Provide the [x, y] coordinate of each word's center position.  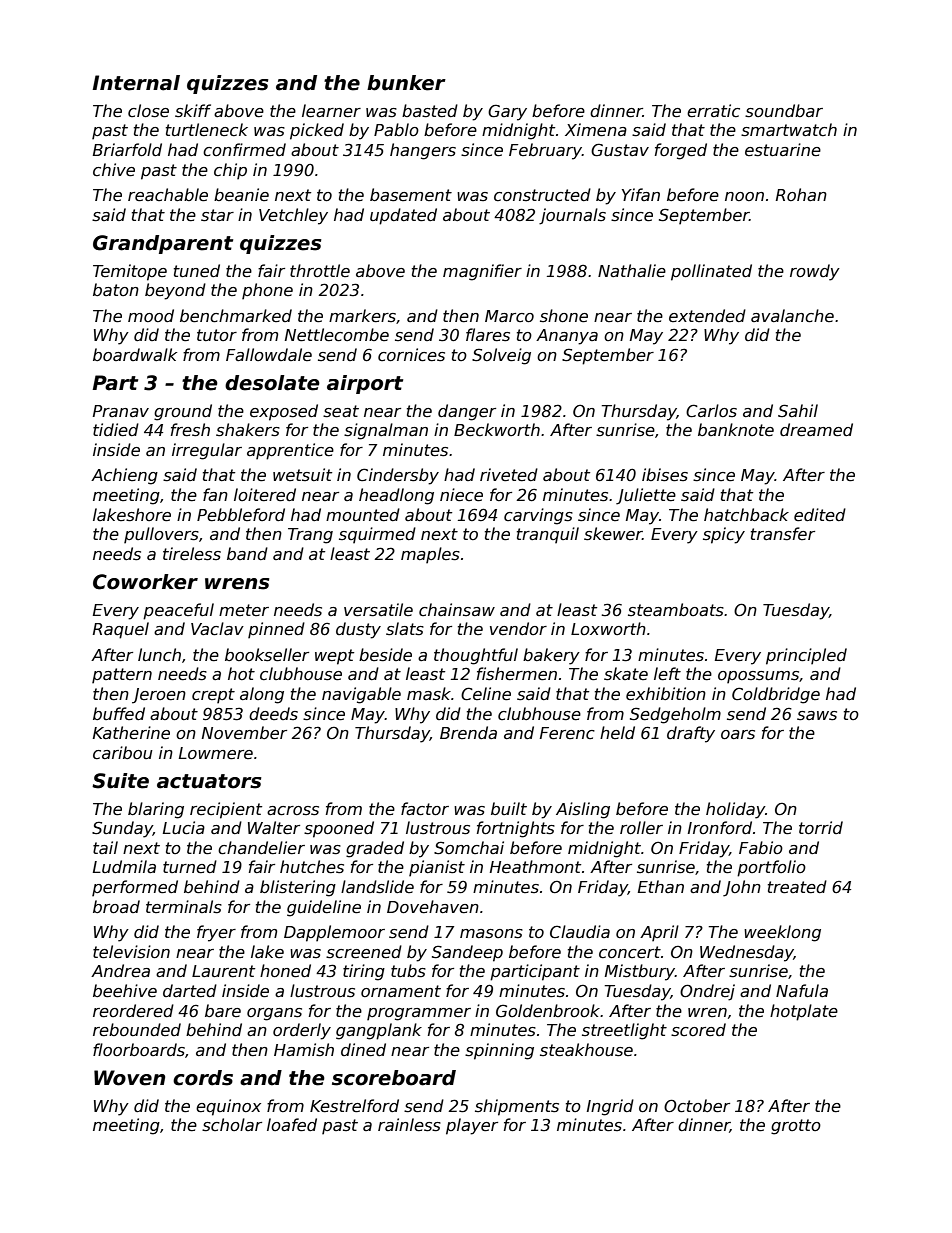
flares [488, 335]
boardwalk [135, 354]
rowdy [815, 272]
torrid [821, 827]
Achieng [124, 476]
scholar [232, 1125]
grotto [796, 1127]
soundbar [784, 111]
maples [430, 555]
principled [806, 656]
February [545, 151]
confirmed [244, 150]
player [472, 1126]
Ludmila [124, 866]
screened [364, 952]
